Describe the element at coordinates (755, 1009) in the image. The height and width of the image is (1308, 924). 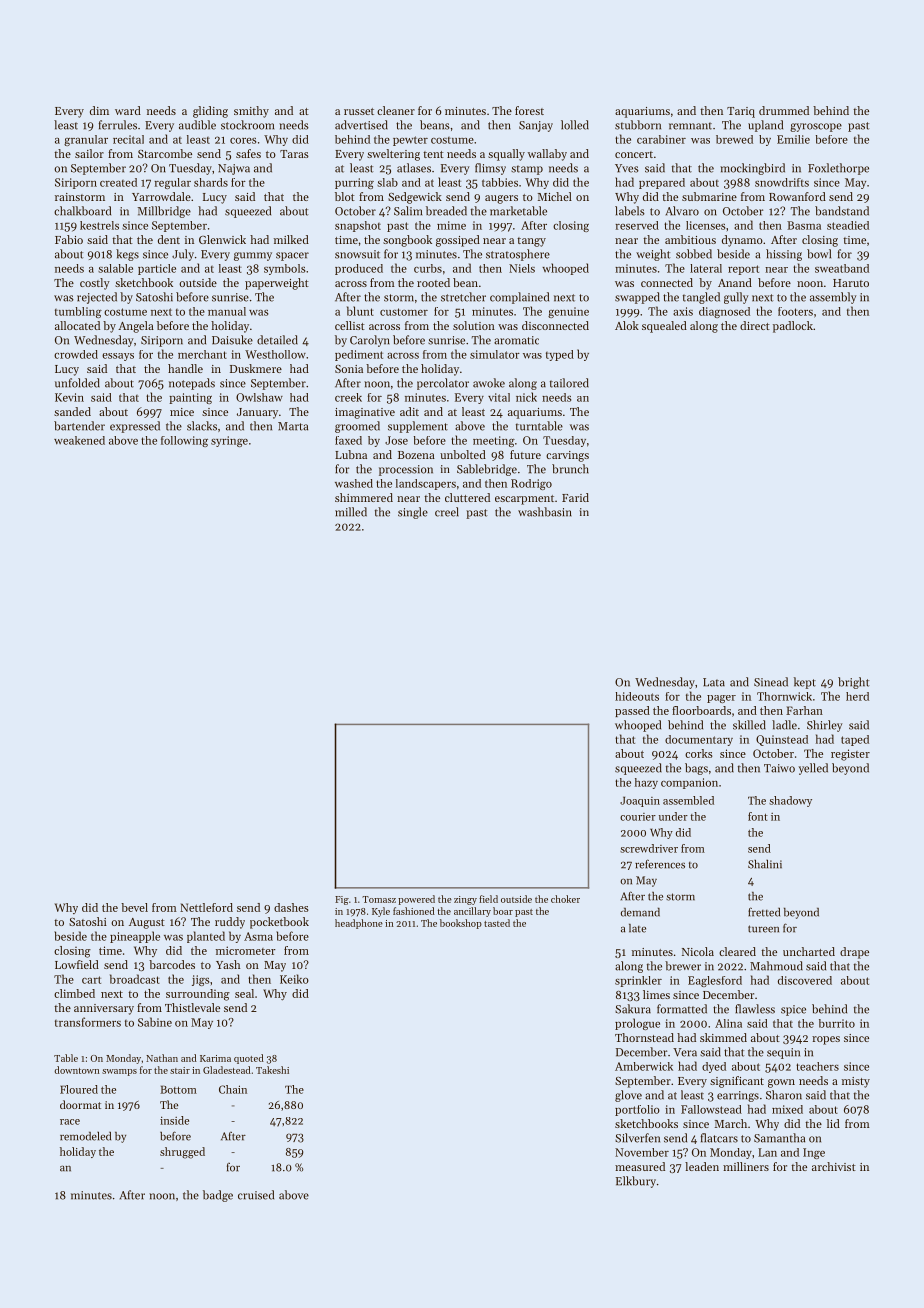
I see `flawless` at that location.
